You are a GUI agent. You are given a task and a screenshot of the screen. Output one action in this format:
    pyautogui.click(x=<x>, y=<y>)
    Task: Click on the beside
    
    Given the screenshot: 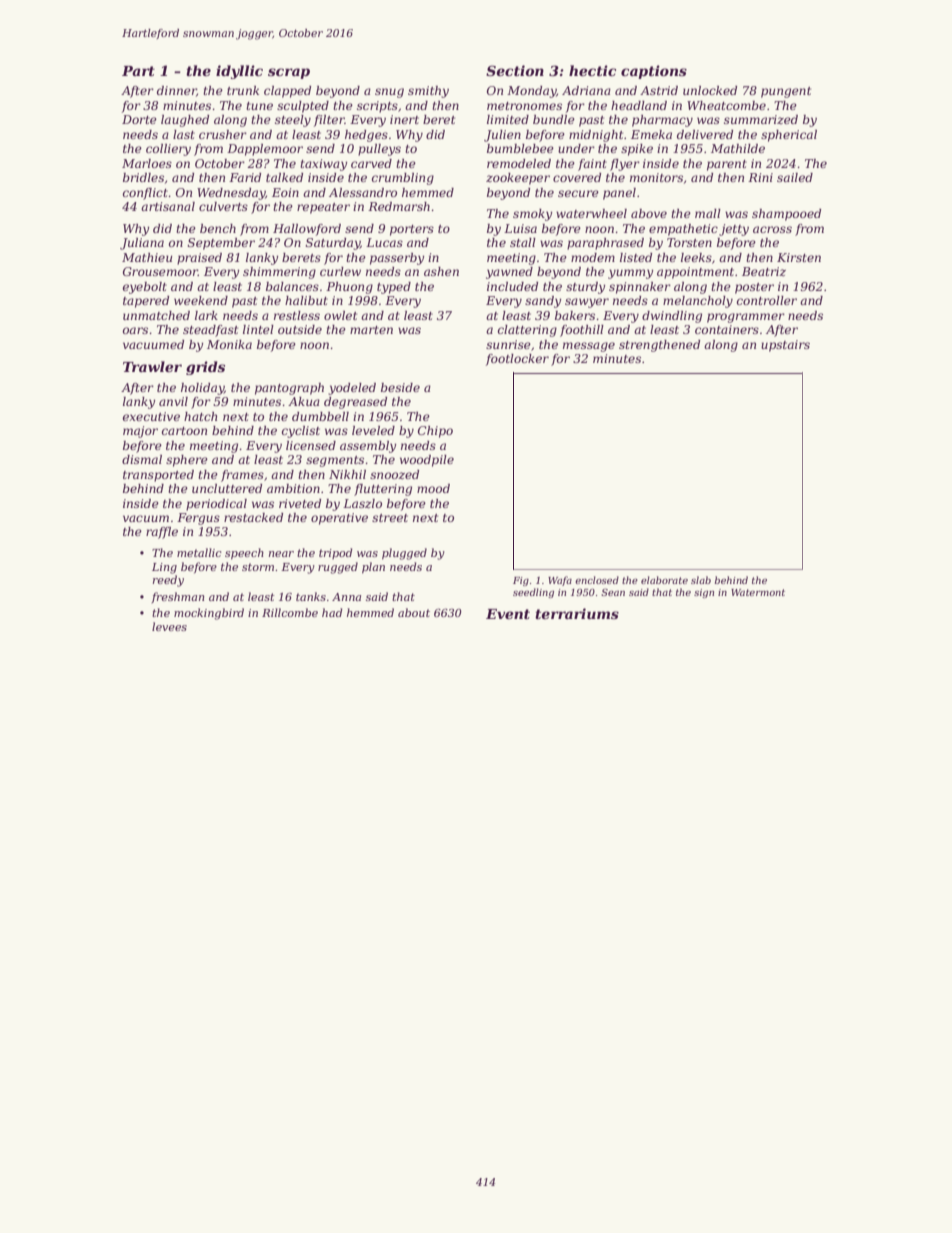 What is the action you would take?
    pyautogui.click(x=400, y=387)
